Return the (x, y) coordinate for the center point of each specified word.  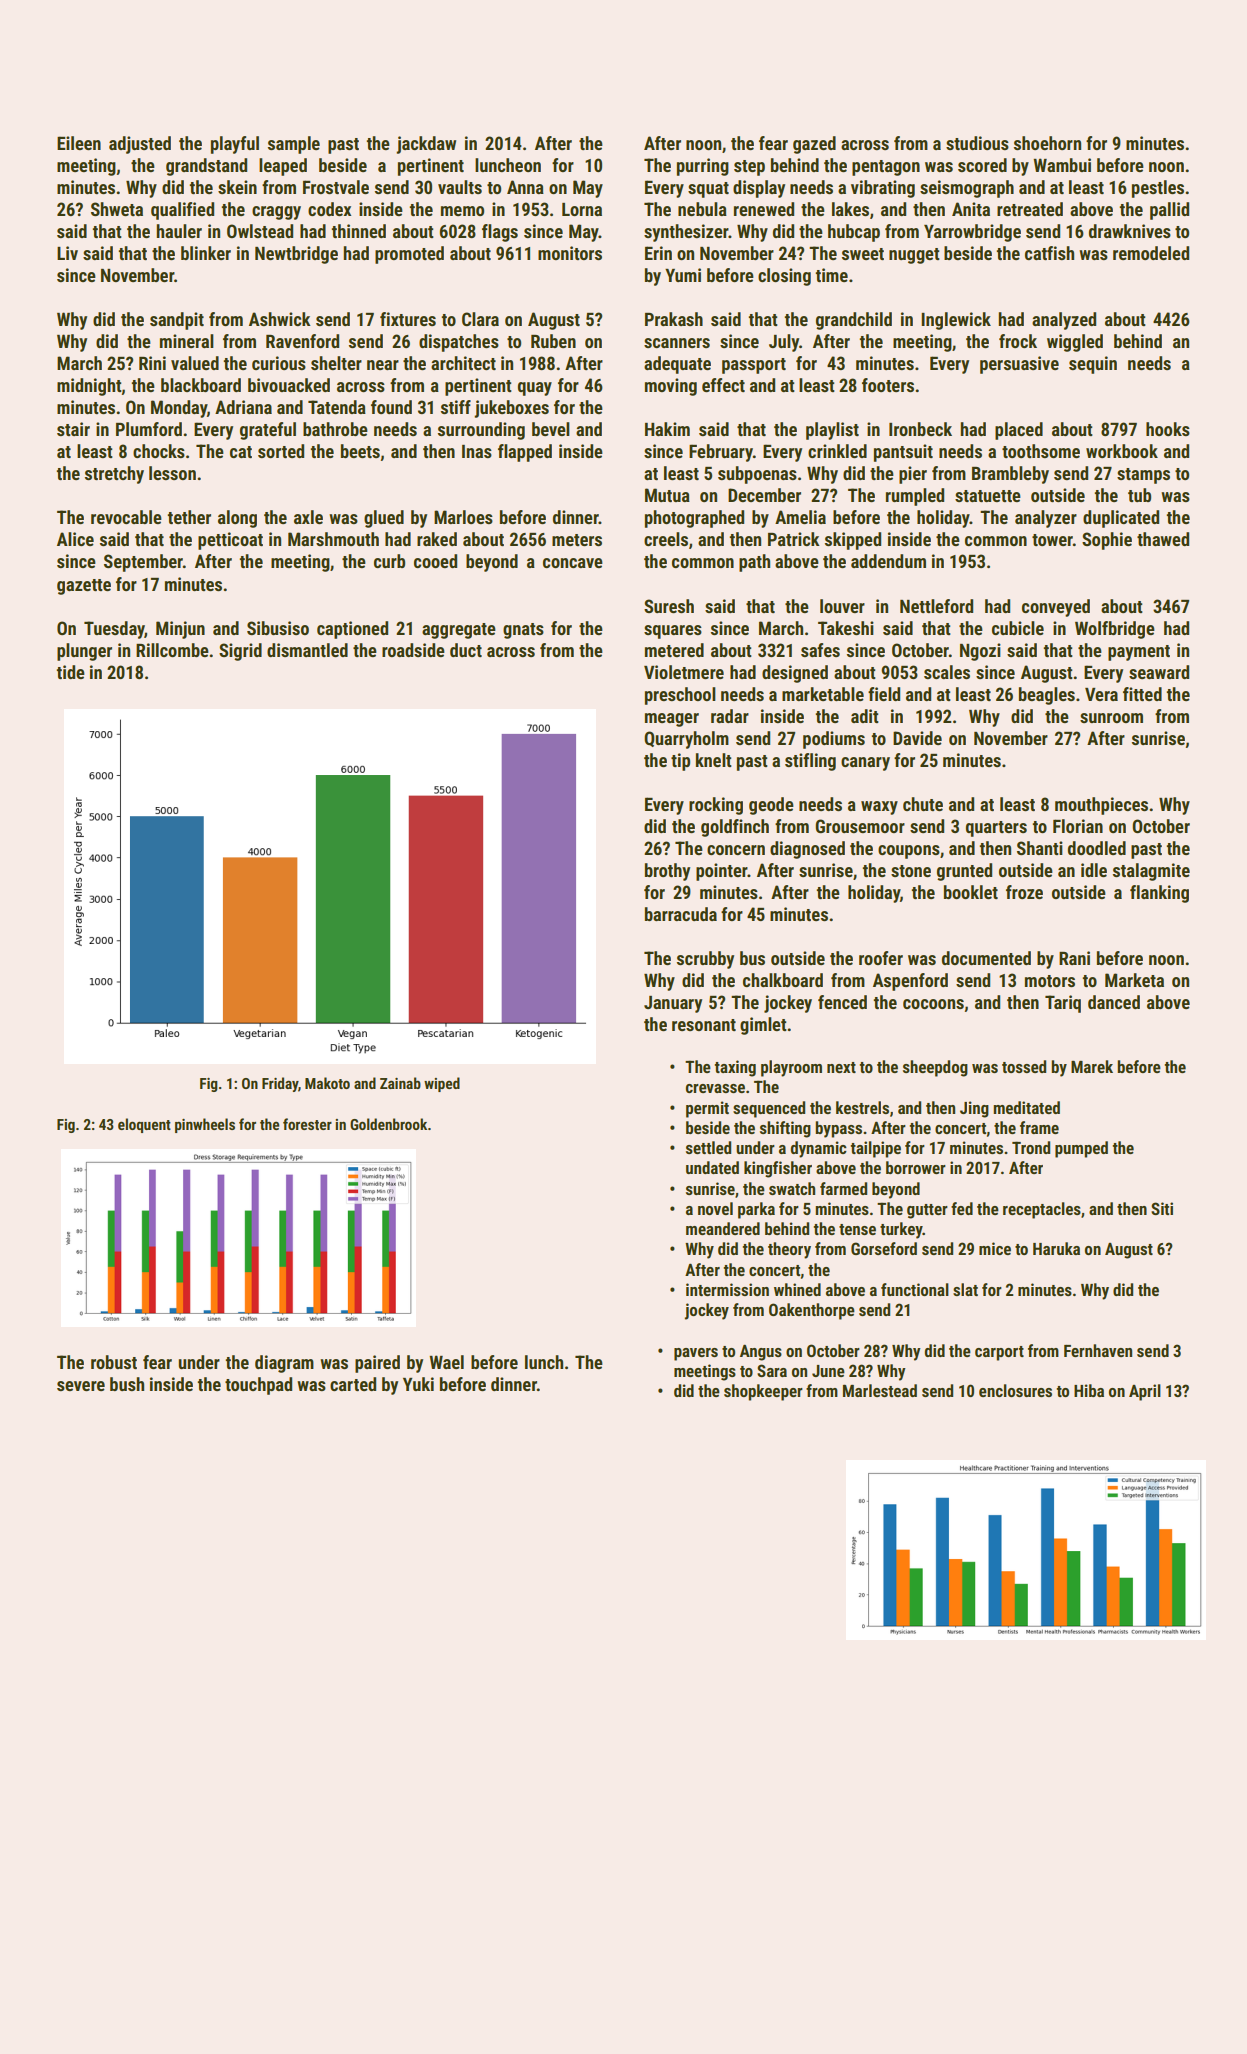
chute (923, 804)
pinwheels (205, 1125)
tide (71, 672)
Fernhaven (1098, 1350)
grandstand (206, 167)
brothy (667, 872)
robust (114, 1362)
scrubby (705, 960)
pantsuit (903, 453)
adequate (677, 365)
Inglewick (956, 321)
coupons (909, 852)
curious (279, 363)
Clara (480, 319)
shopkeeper (763, 1392)
